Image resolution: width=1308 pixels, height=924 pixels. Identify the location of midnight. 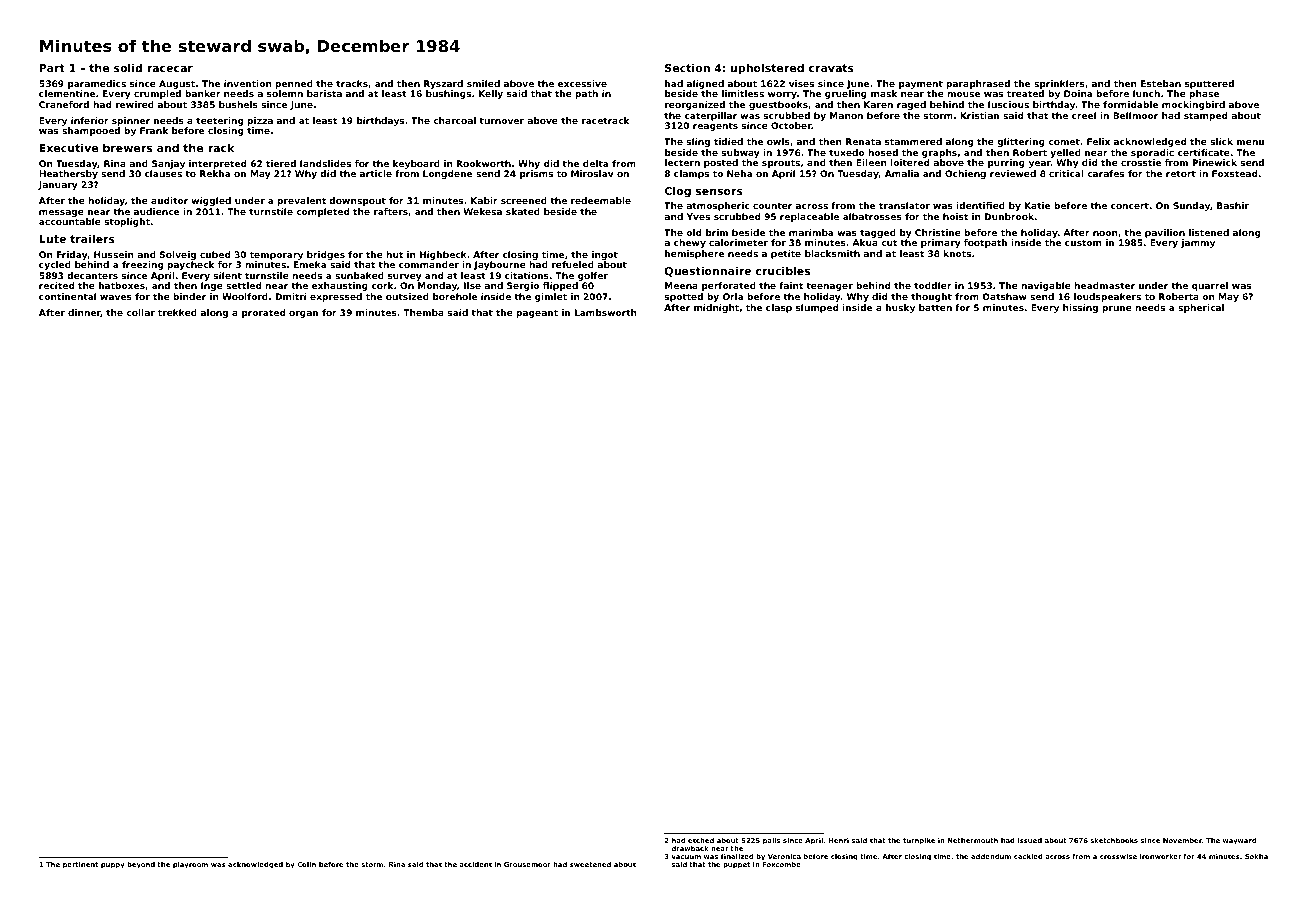
(716, 308).
